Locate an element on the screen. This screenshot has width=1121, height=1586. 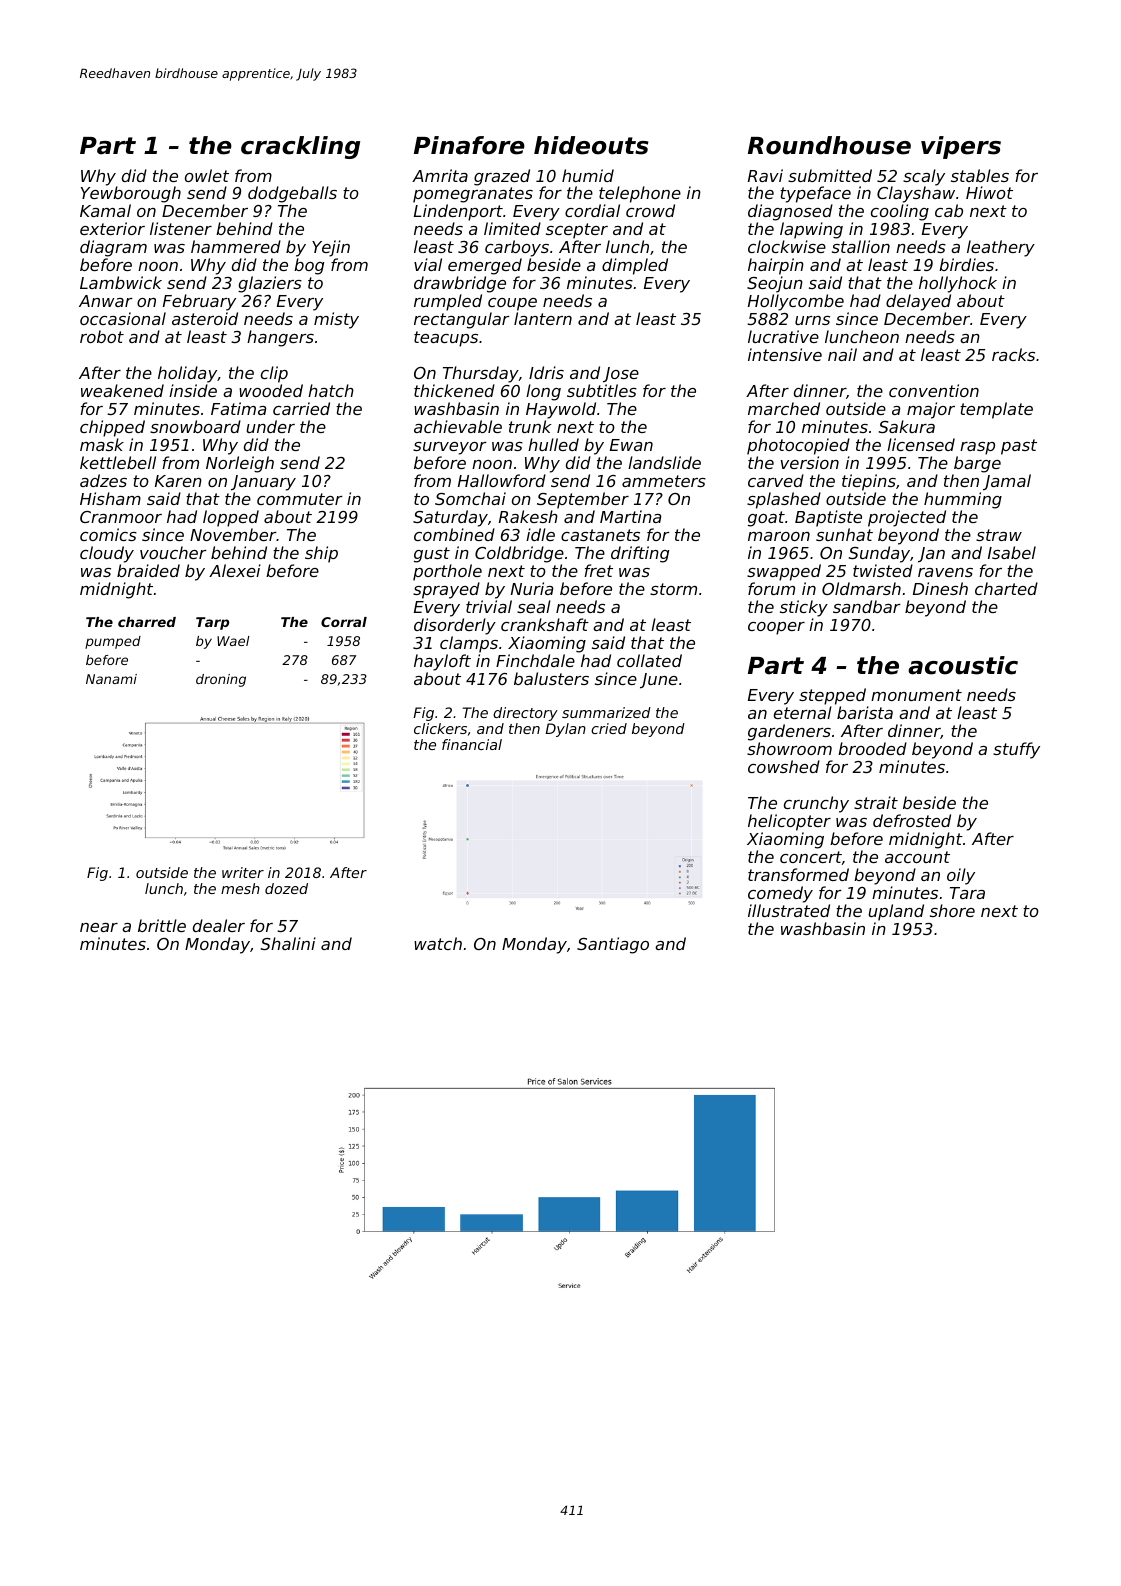
cooper is located at coordinates (776, 628).
